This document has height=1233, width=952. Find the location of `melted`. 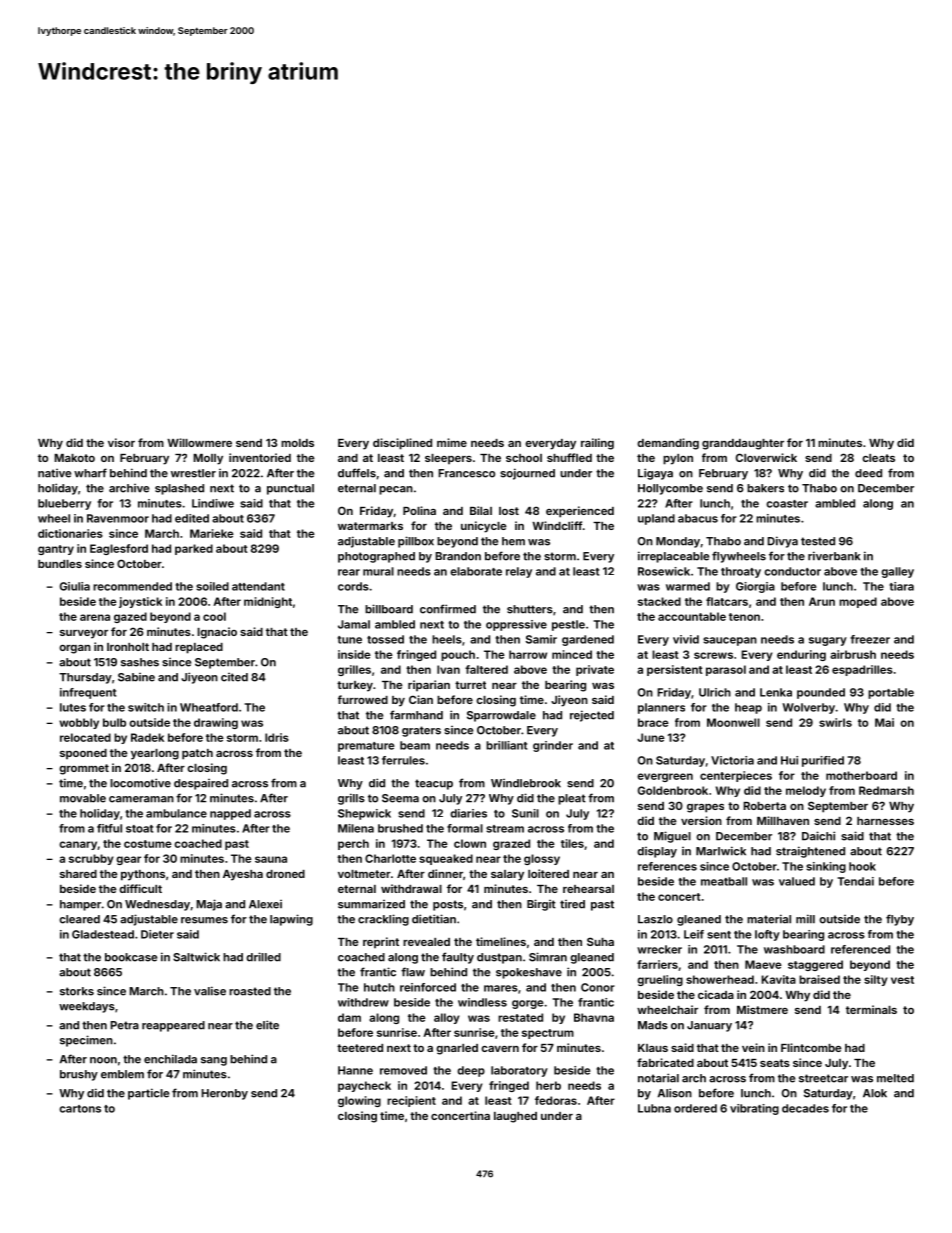

melted is located at coordinates (895, 1078).
